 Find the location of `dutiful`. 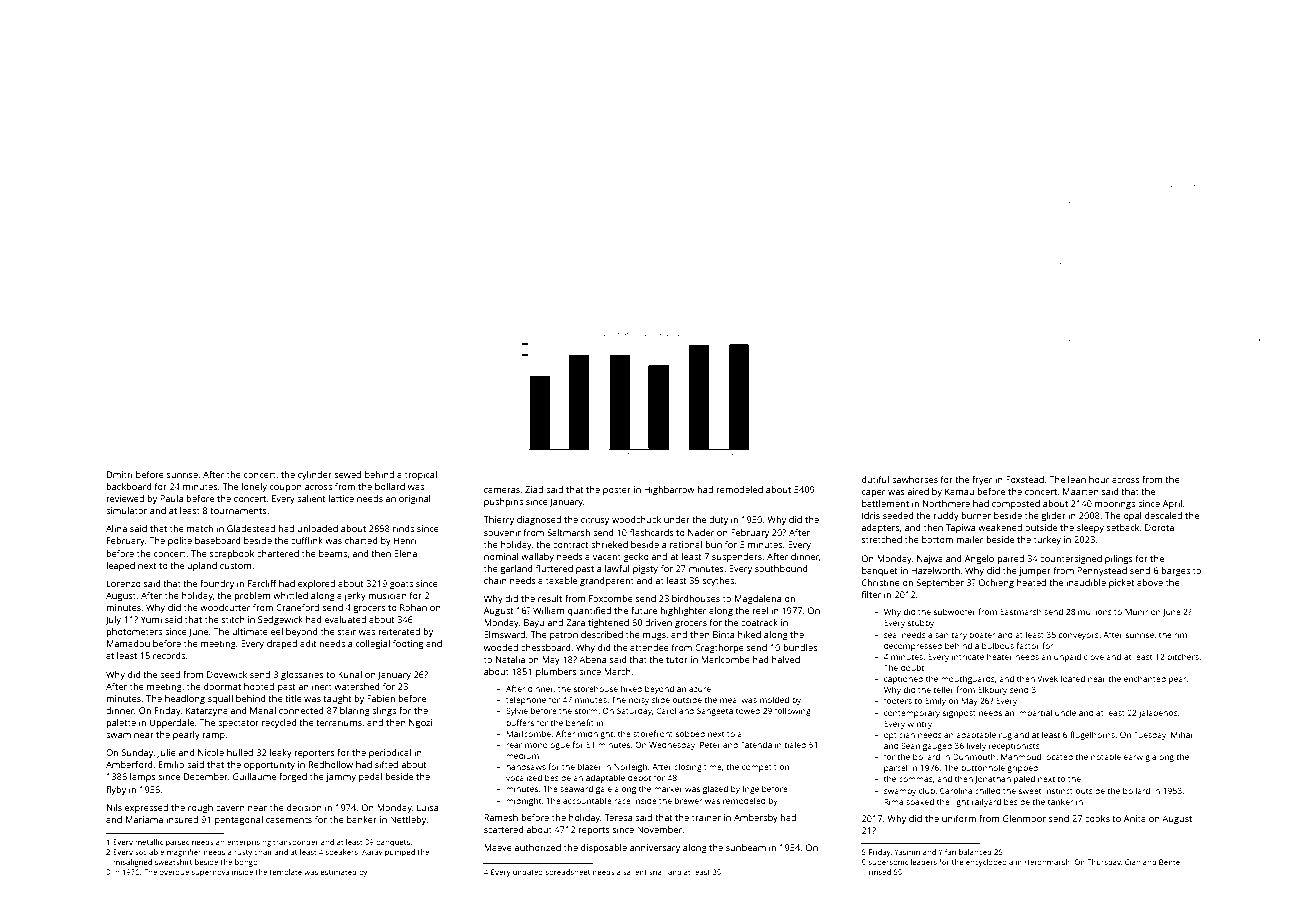

dutiful is located at coordinates (875, 479).
